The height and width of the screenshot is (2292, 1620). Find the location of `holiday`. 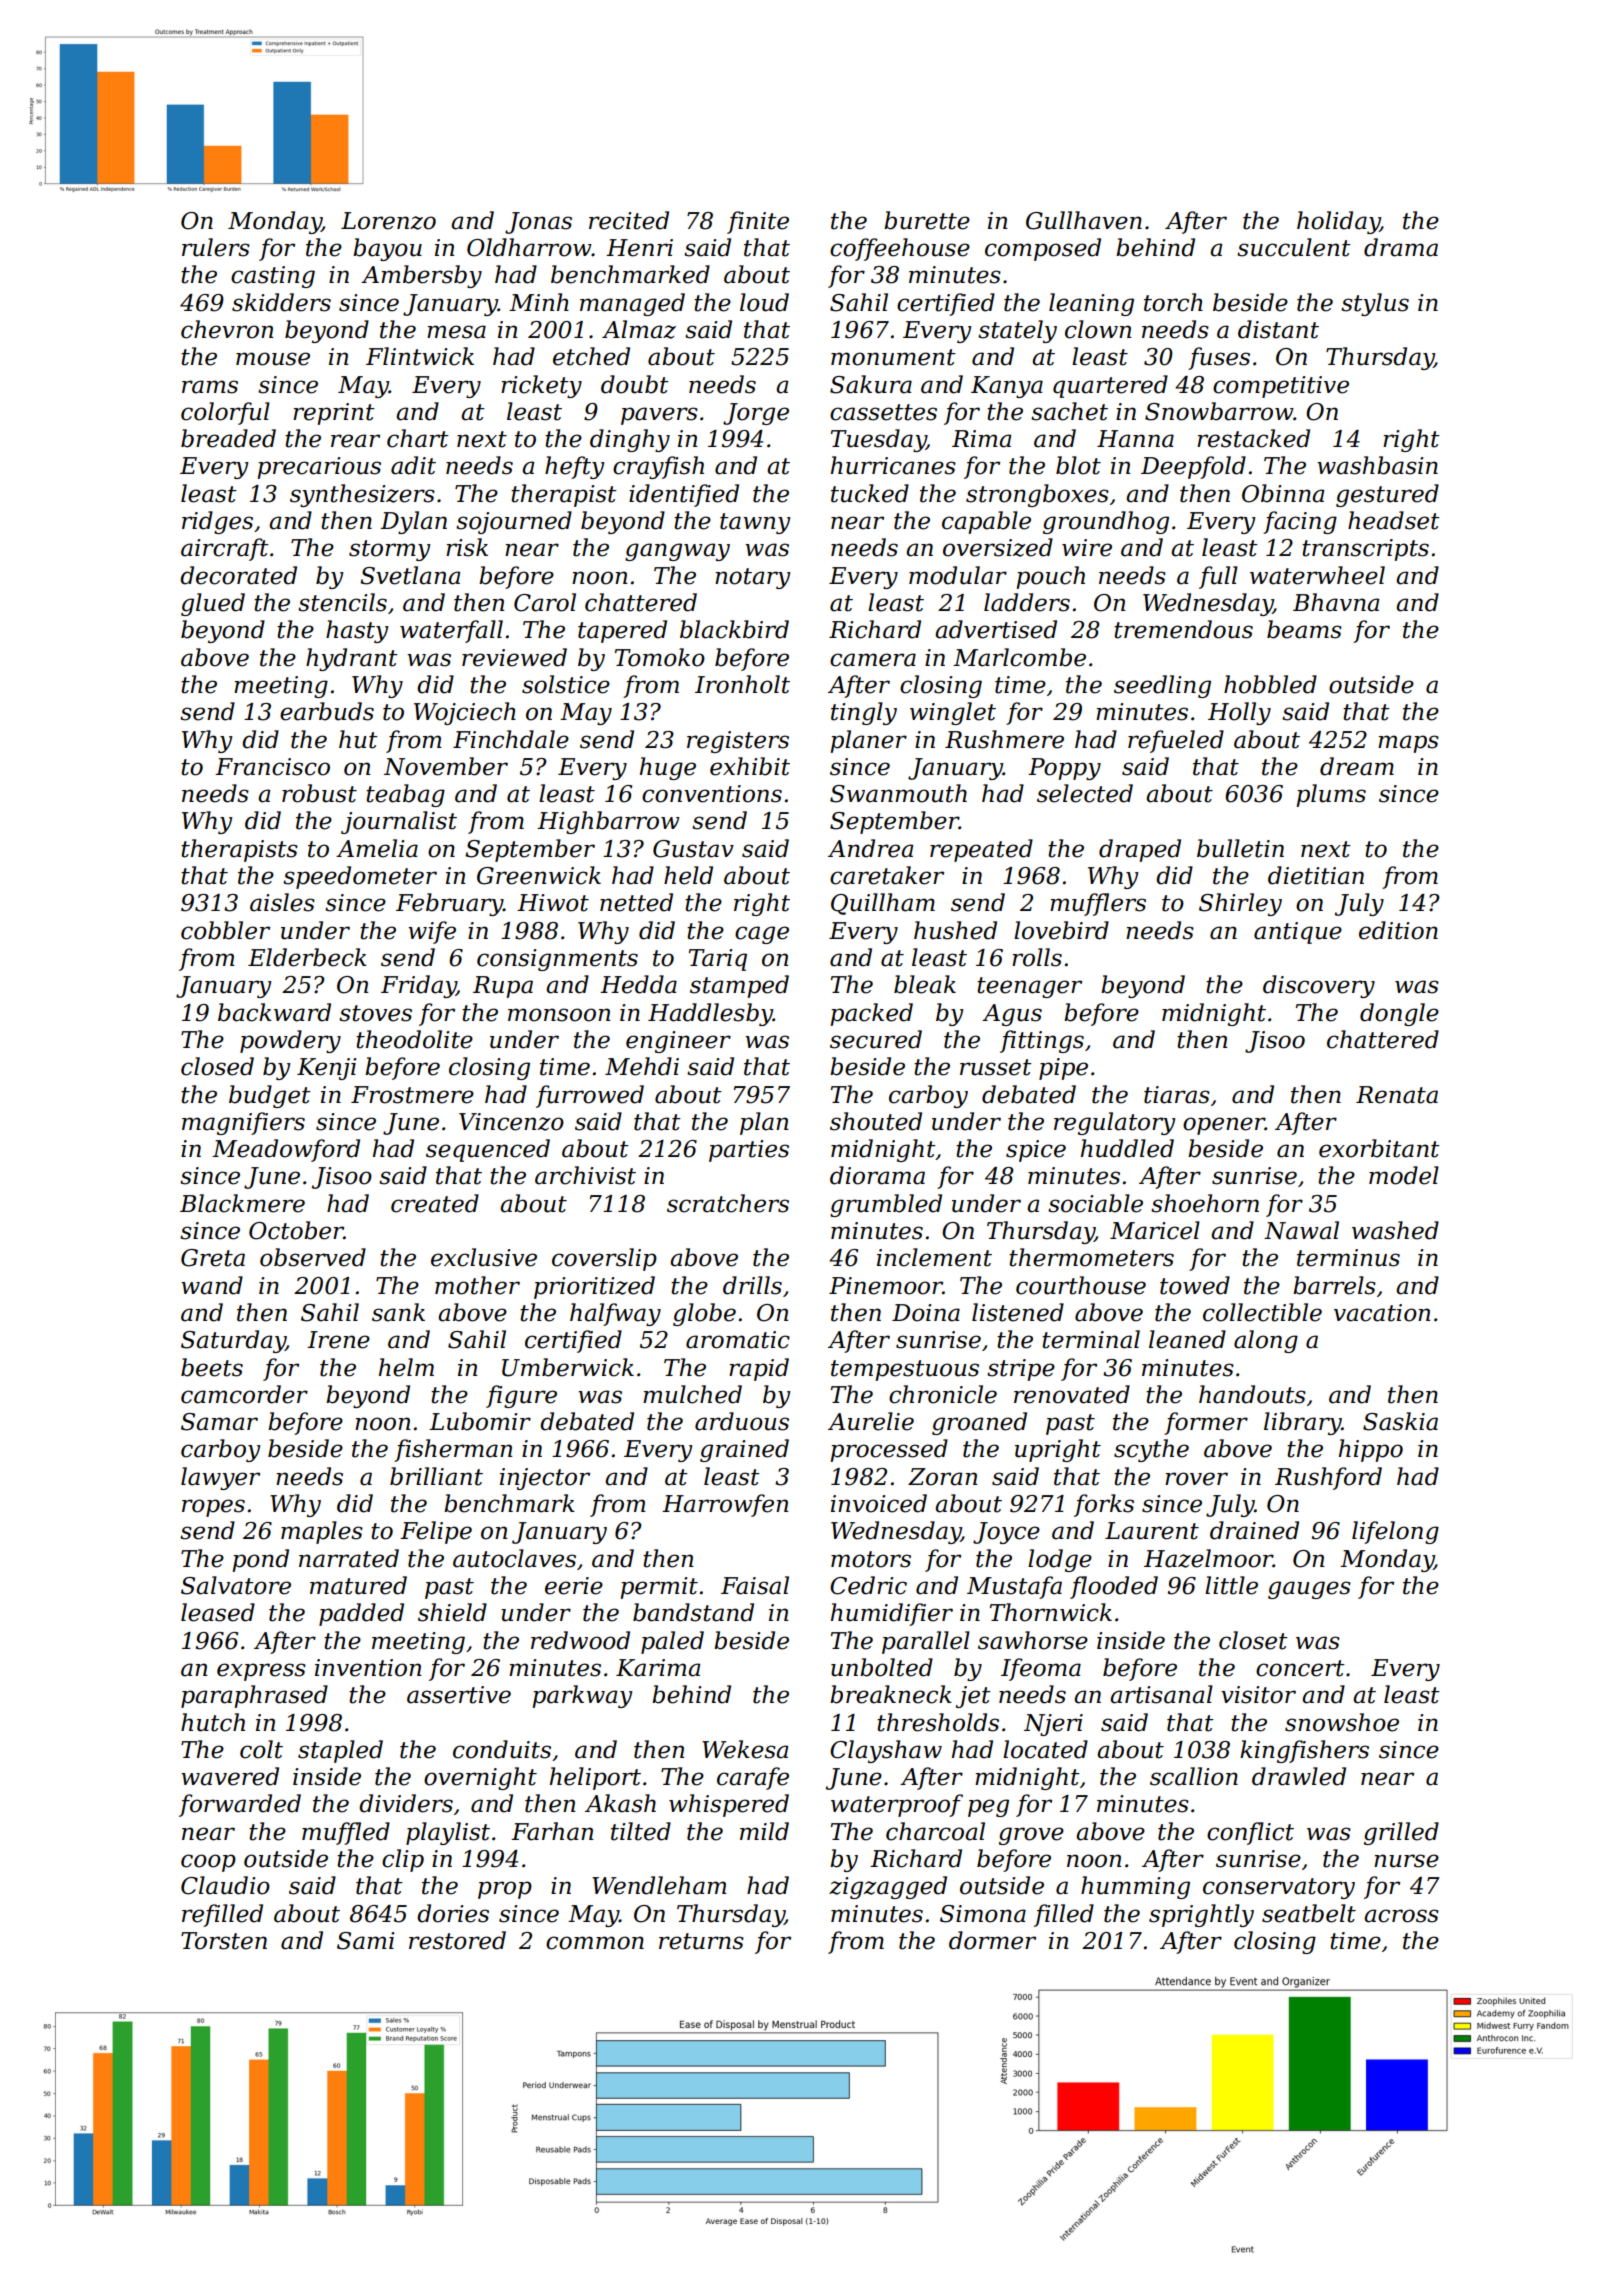

holiday is located at coordinates (1338, 222).
